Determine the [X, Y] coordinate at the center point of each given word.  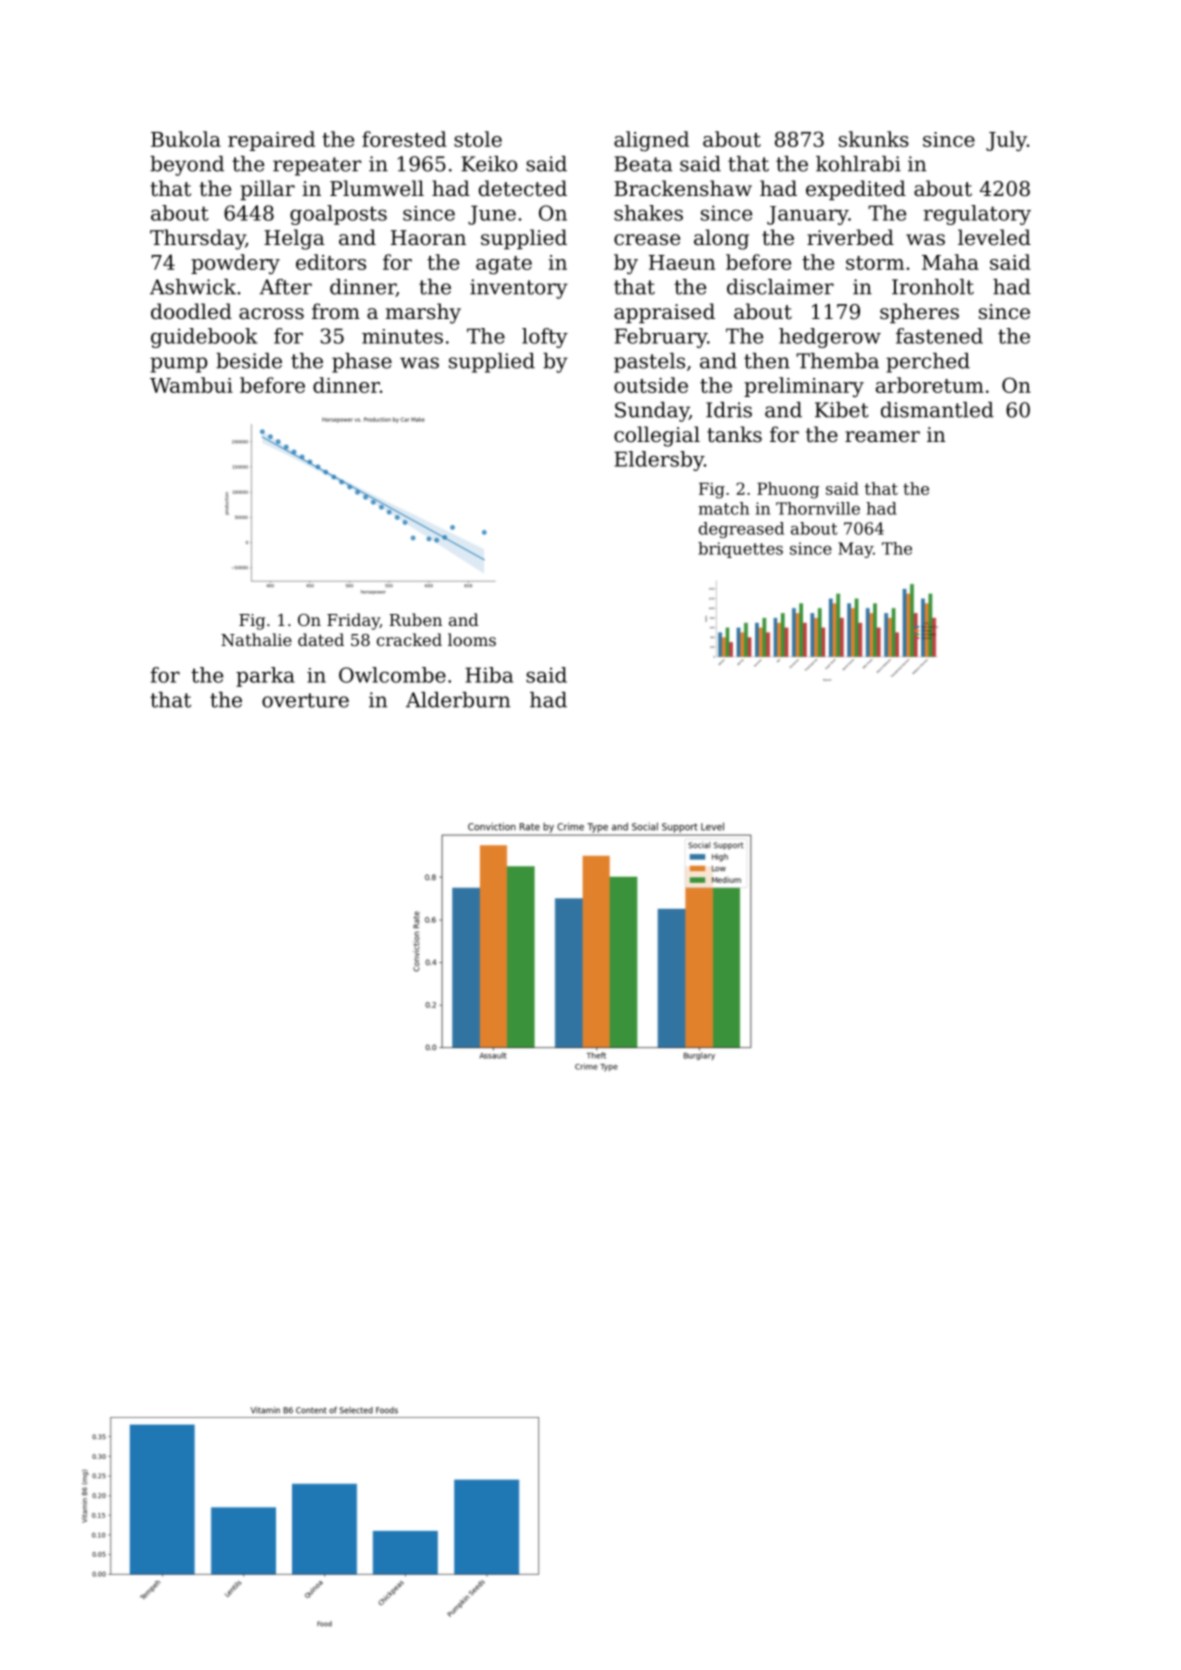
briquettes [740, 550]
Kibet [842, 410]
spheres [919, 313]
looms [472, 639]
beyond [187, 166]
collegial [657, 436]
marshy [423, 313]
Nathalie [256, 639]
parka [265, 677]
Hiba [489, 675]
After [285, 287]
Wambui [191, 385]
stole [478, 139]
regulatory [977, 215]
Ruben [415, 619]
